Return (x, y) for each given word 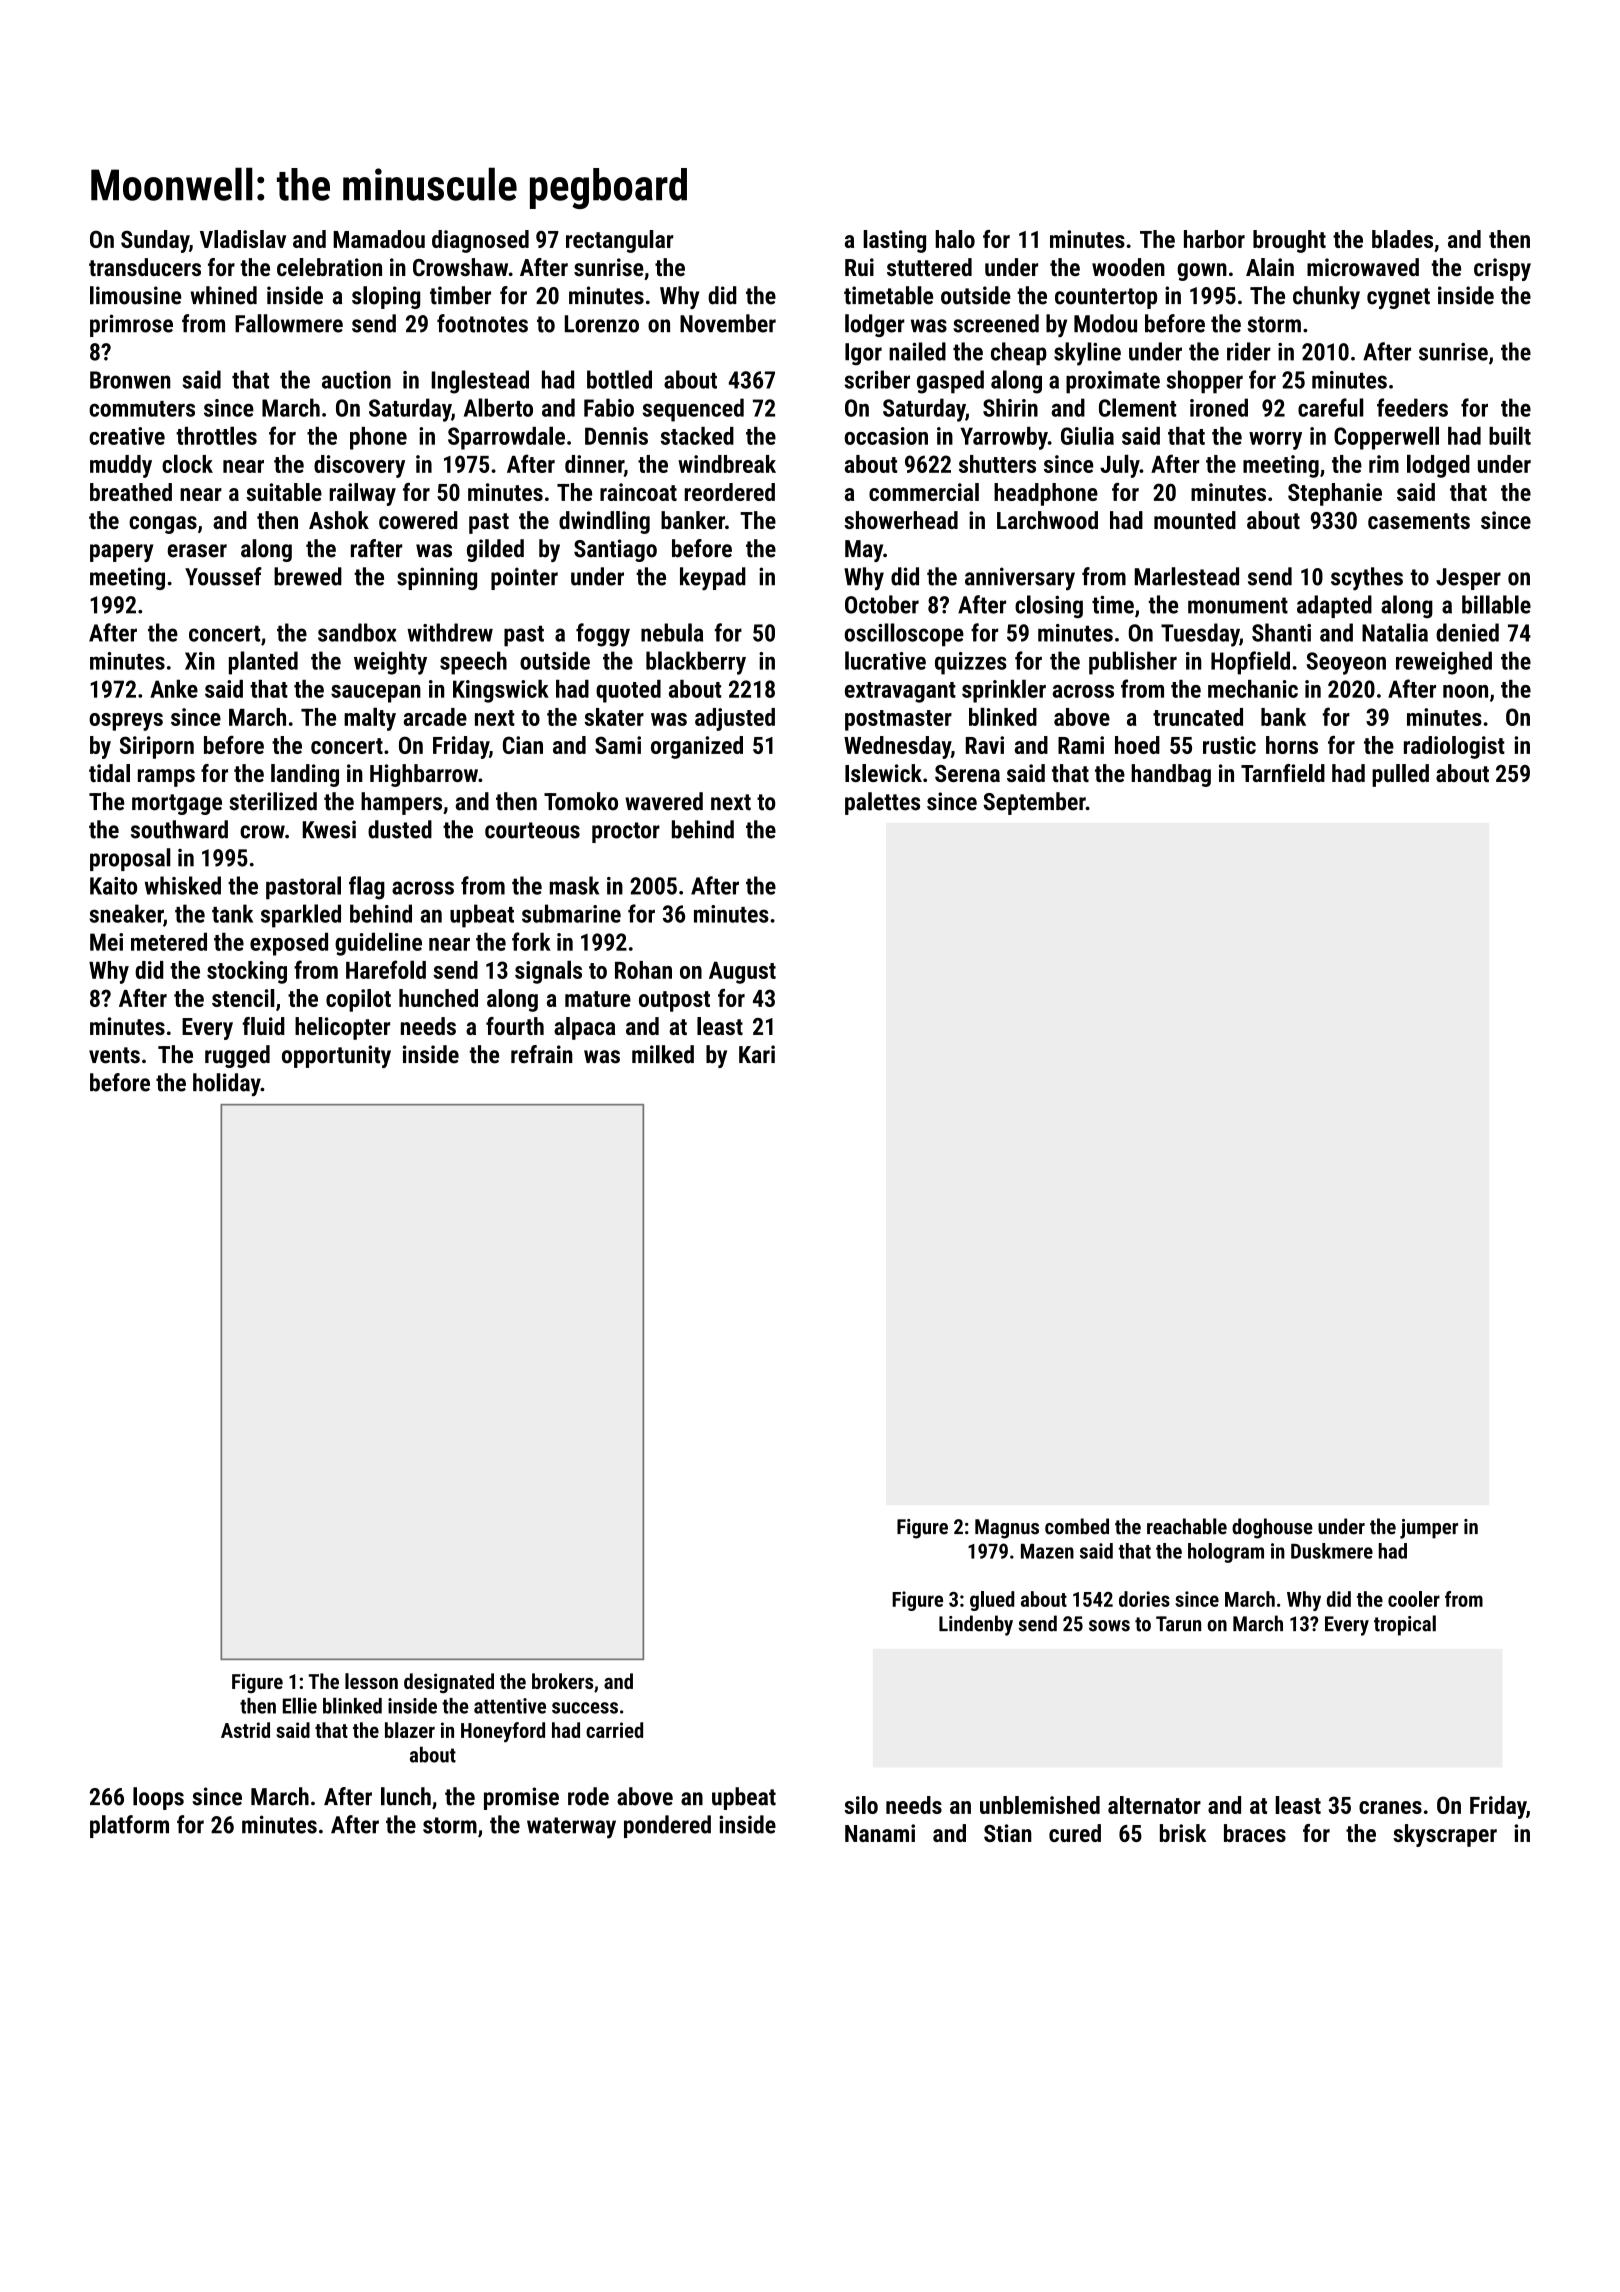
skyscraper (1445, 1835)
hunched (438, 998)
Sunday (155, 241)
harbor (1214, 239)
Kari (757, 1054)
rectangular (619, 241)
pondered (667, 1826)
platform (129, 1826)
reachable (1187, 1526)
